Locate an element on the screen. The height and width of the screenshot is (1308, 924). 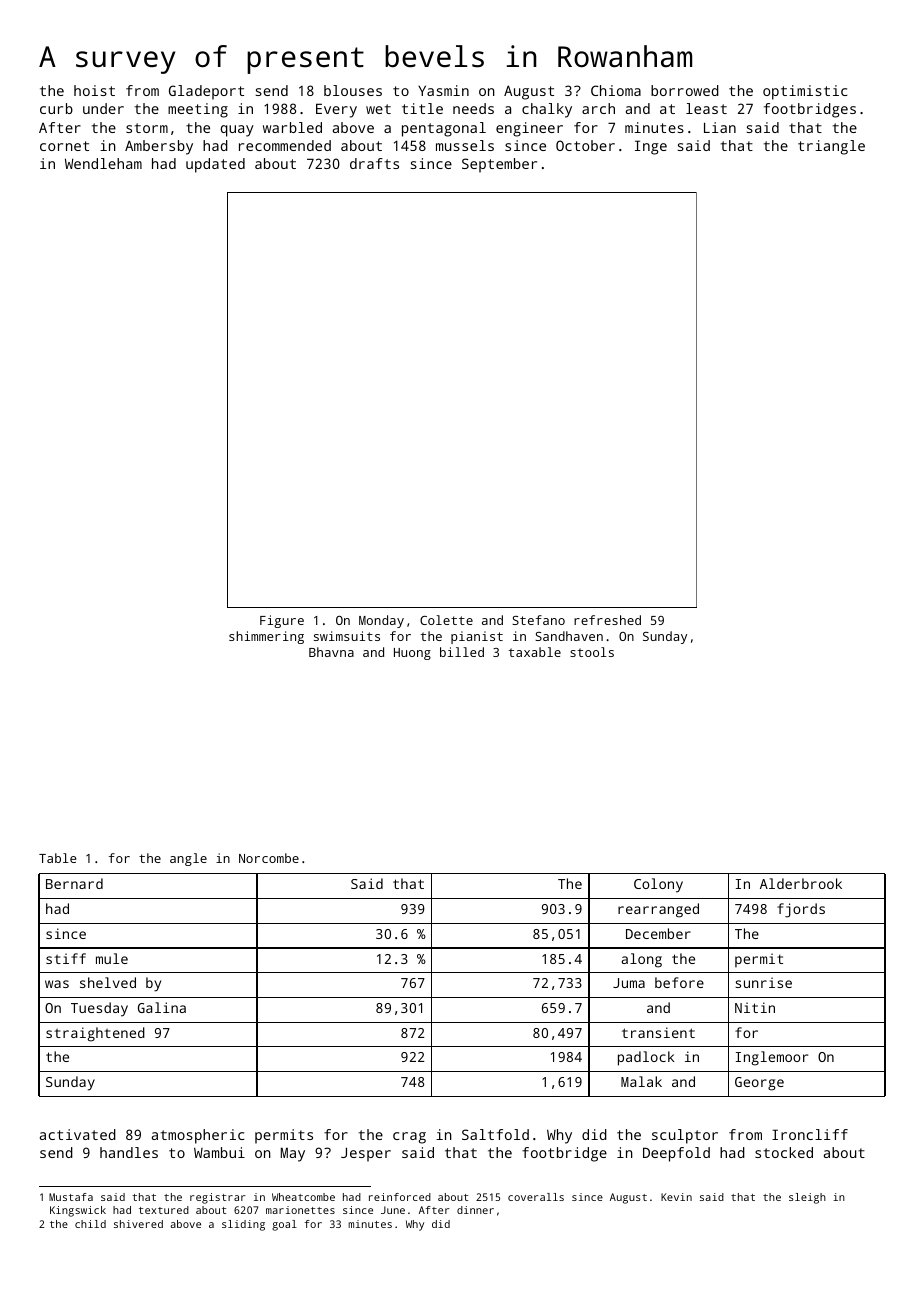
curb is located at coordinates (56, 108).
